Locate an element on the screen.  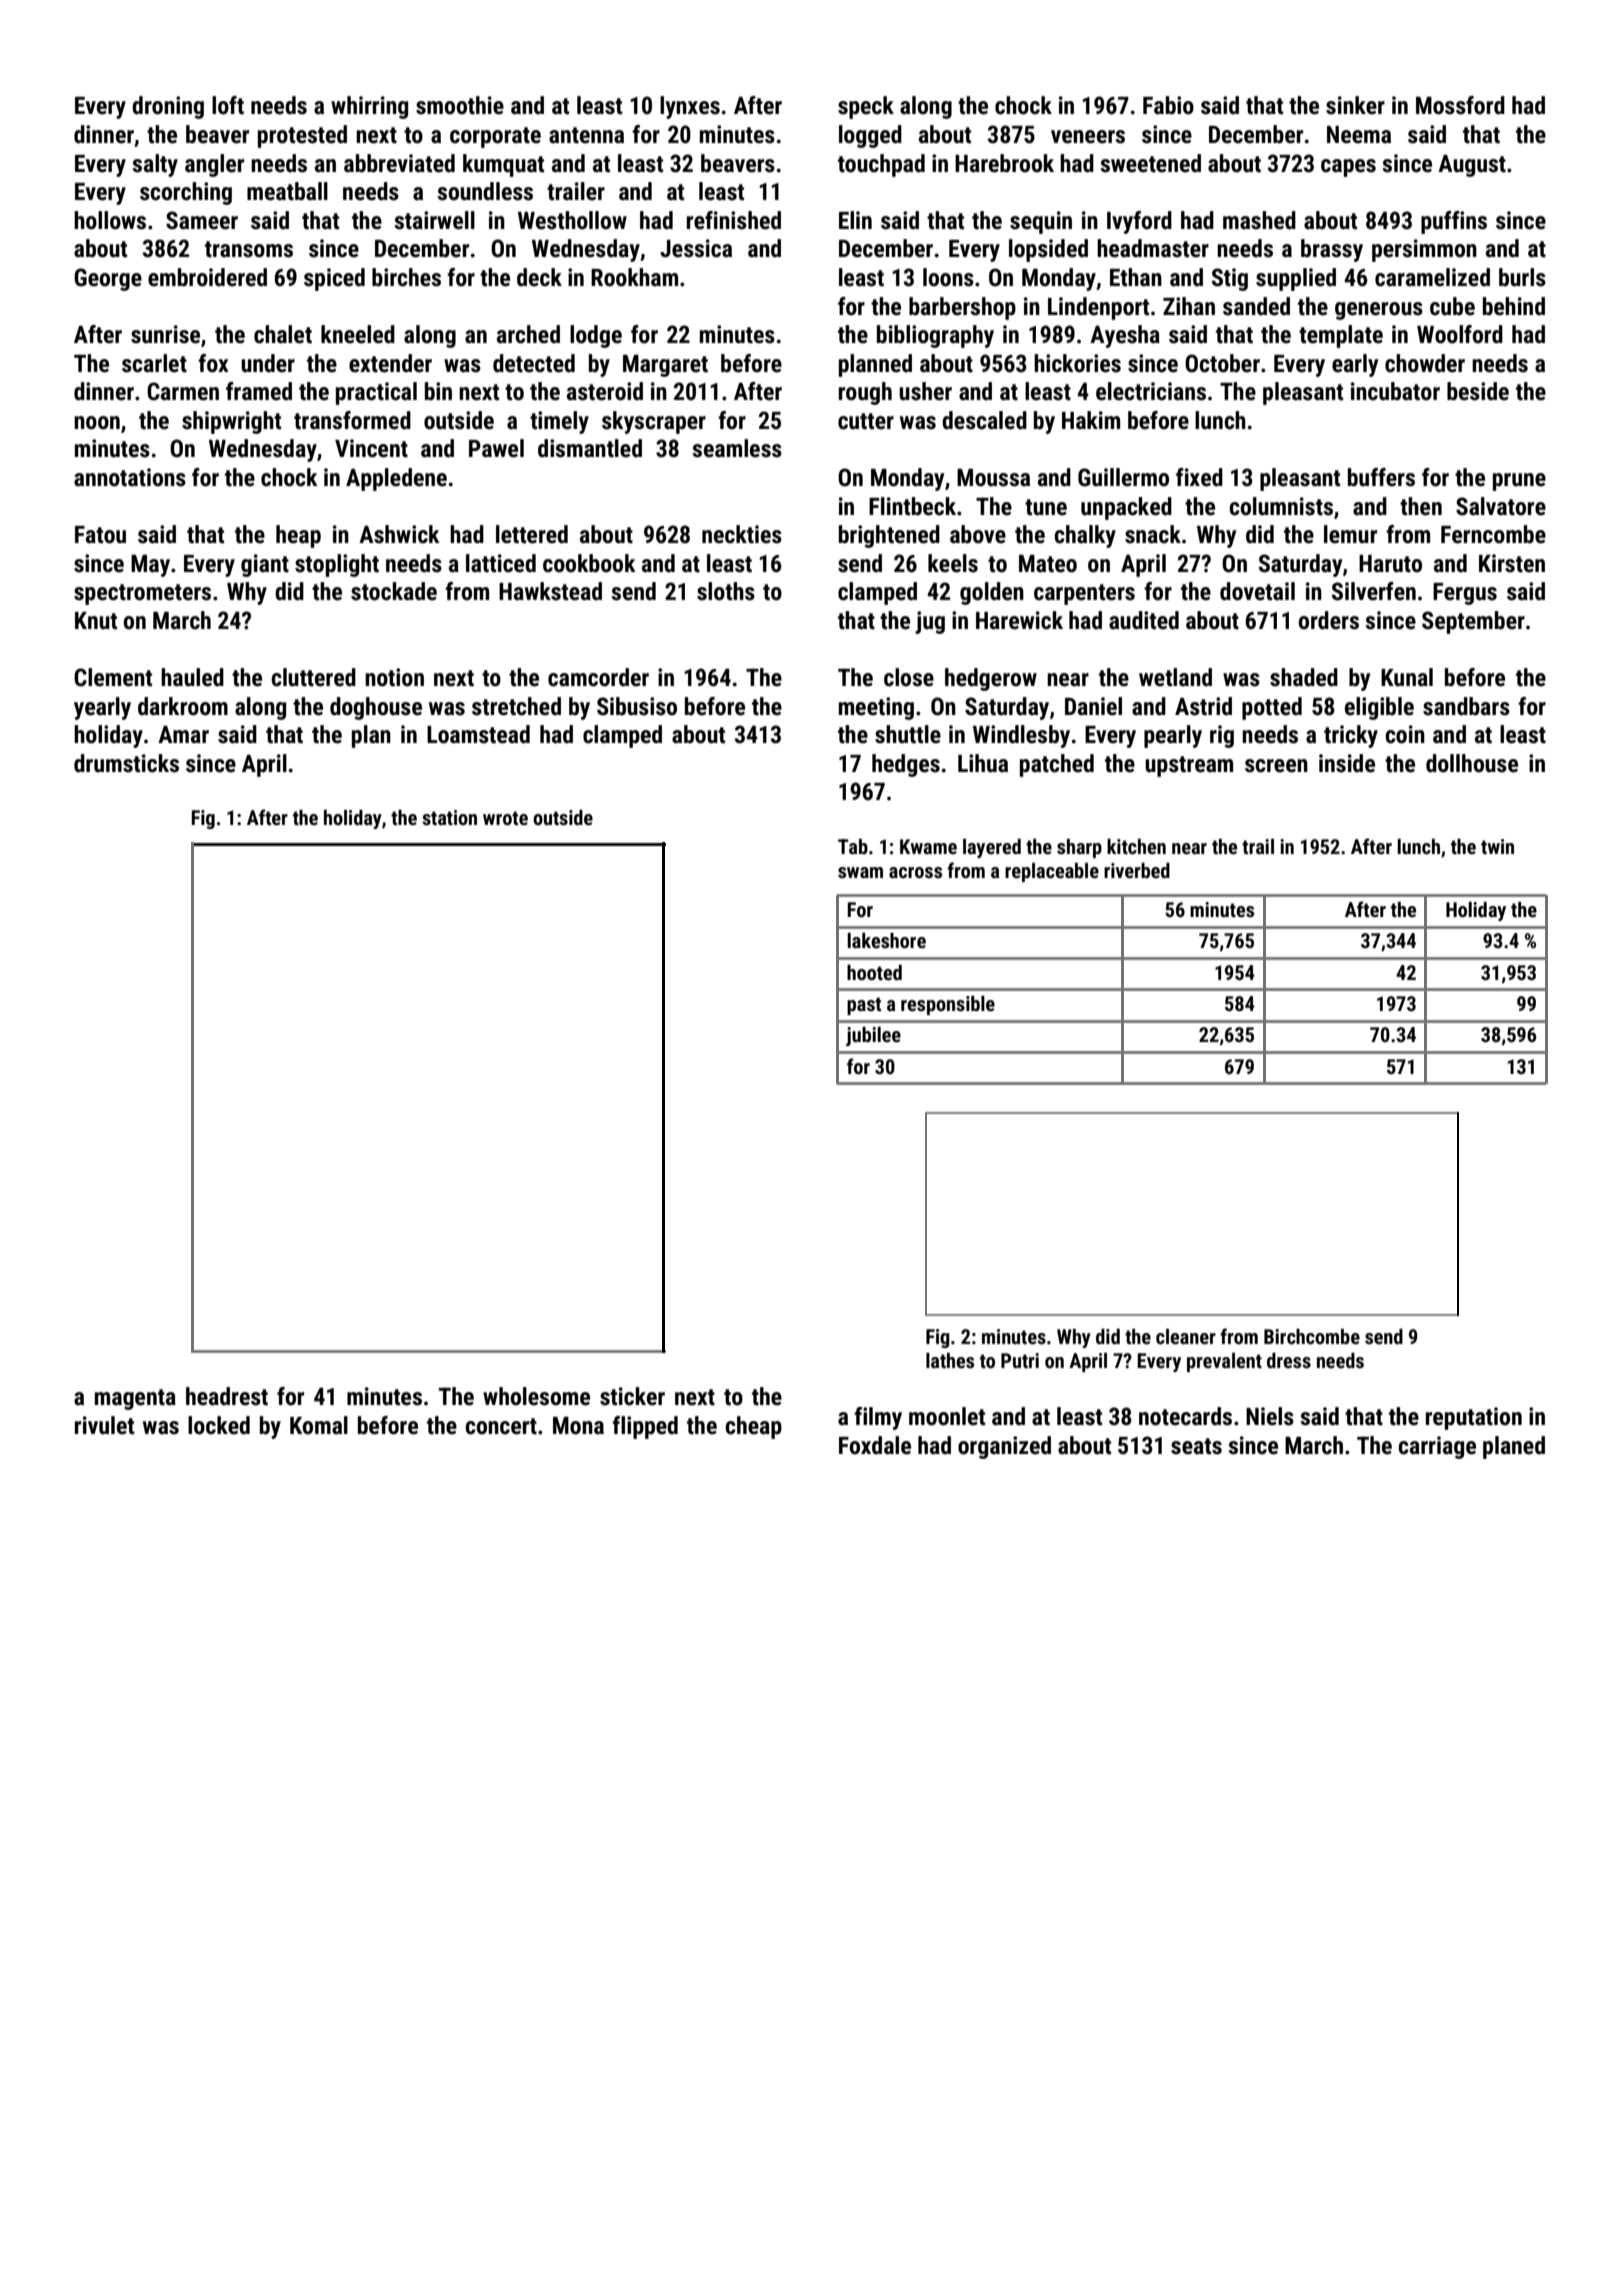
Birchcombe is located at coordinates (1312, 1336).
